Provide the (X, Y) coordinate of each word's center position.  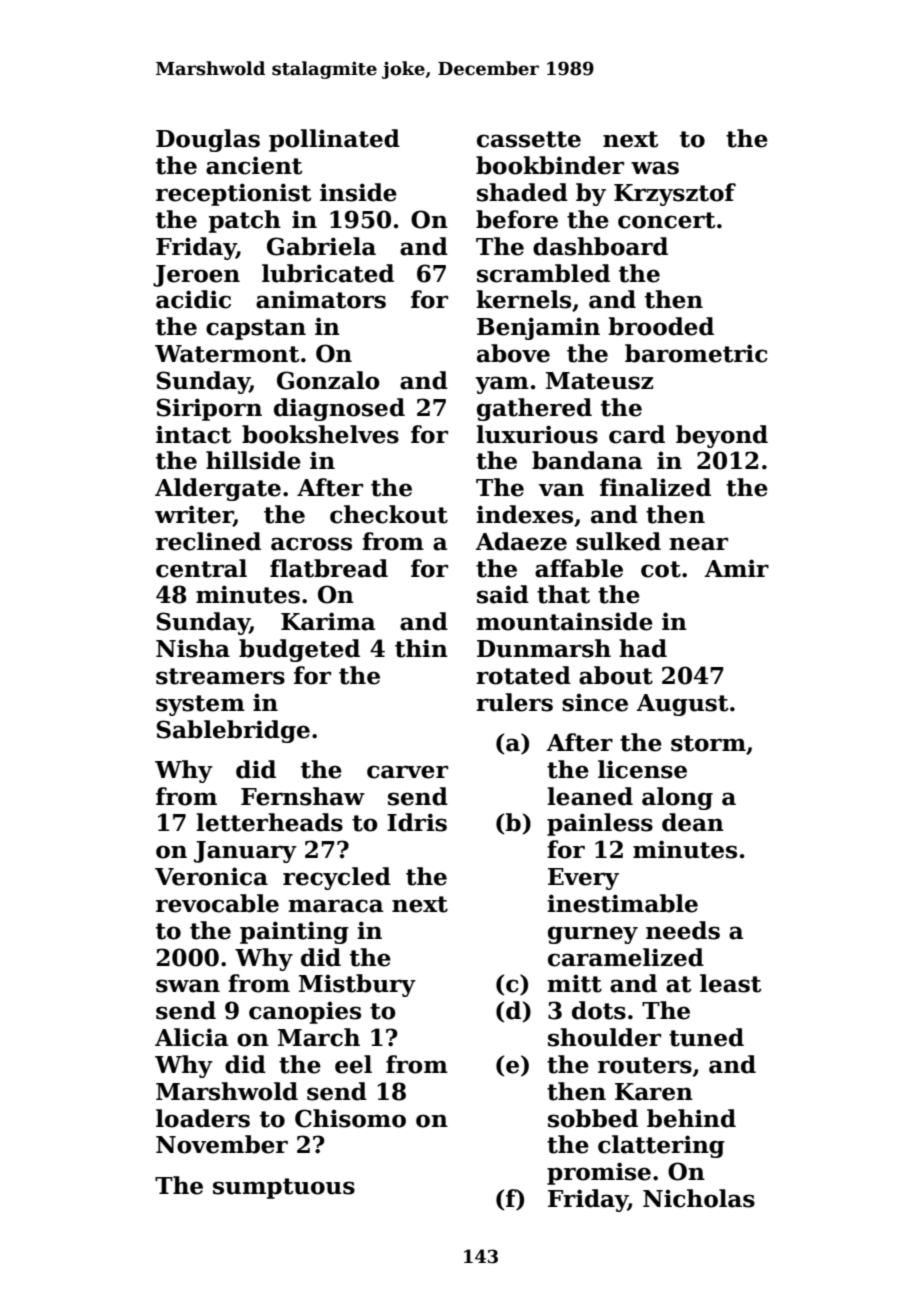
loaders (203, 1118)
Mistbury (357, 985)
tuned (706, 1037)
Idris (417, 822)
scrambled (543, 273)
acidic (193, 299)
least (730, 983)
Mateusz (599, 381)
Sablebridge (233, 731)
